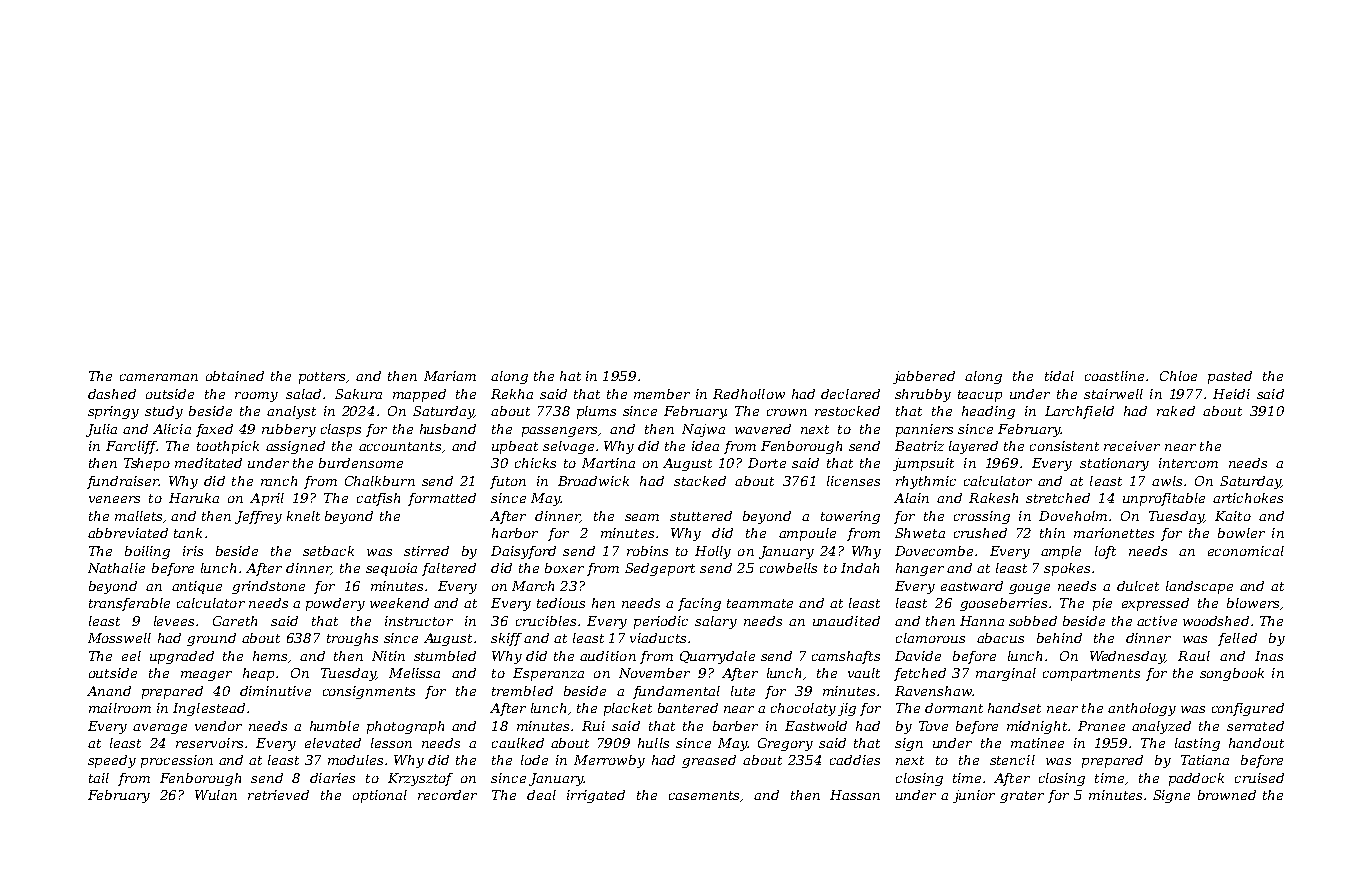 The image size is (1372, 887). Describe the element at coordinates (864, 673) in the page. I see `vault` at that location.
